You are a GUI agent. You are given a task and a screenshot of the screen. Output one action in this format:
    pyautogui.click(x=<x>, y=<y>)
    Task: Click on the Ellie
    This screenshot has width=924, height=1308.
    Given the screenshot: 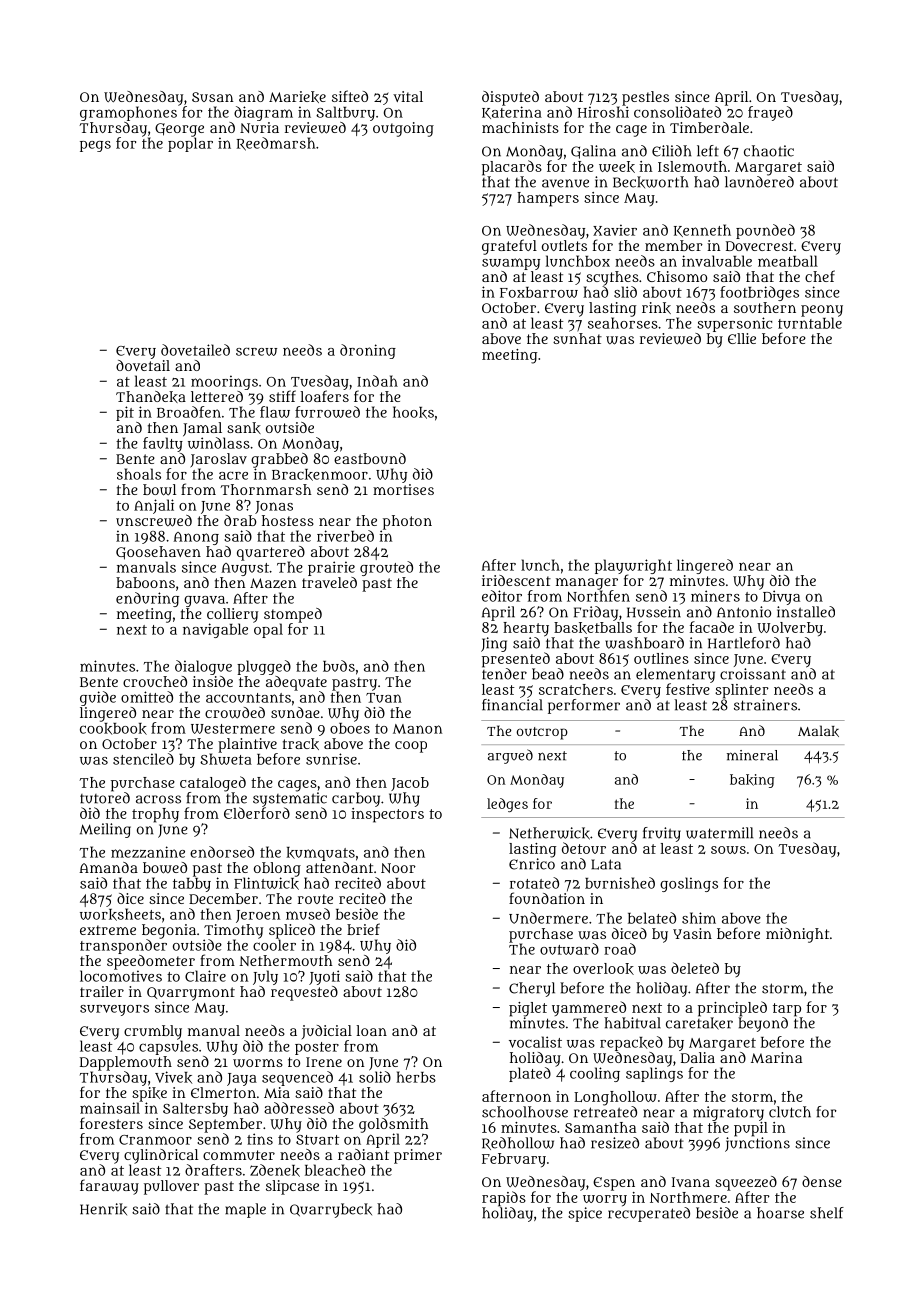 What is the action you would take?
    pyautogui.click(x=742, y=338)
